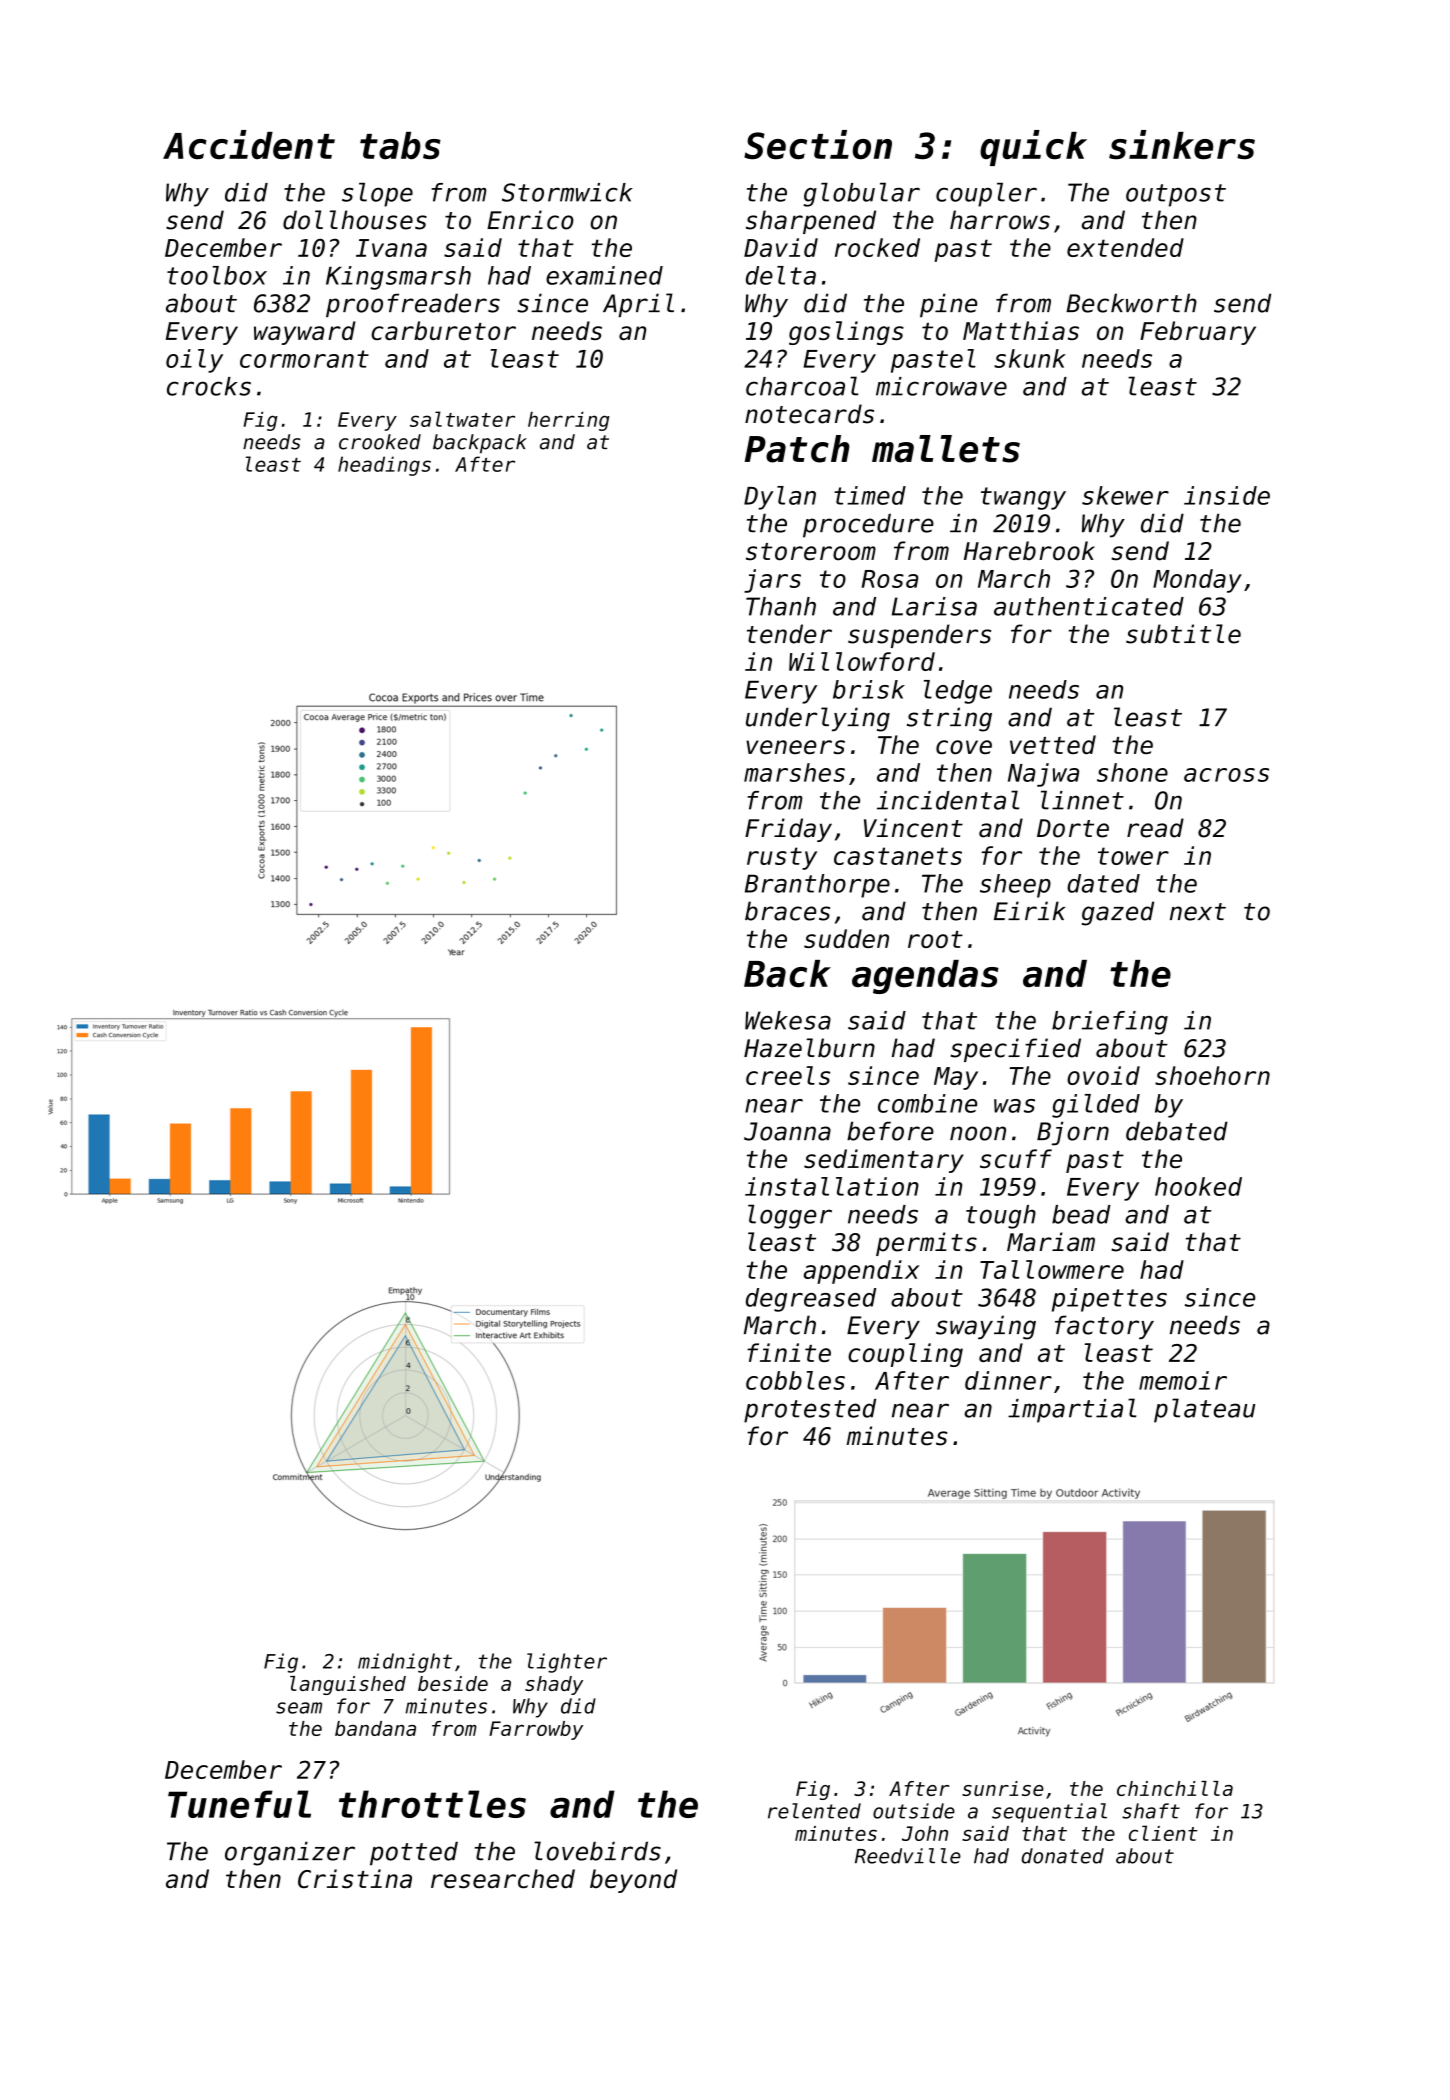 The image size is (1450, 2100). Describe the element at coordinates (782, 858) in the image. I see `rusty` at that location.
